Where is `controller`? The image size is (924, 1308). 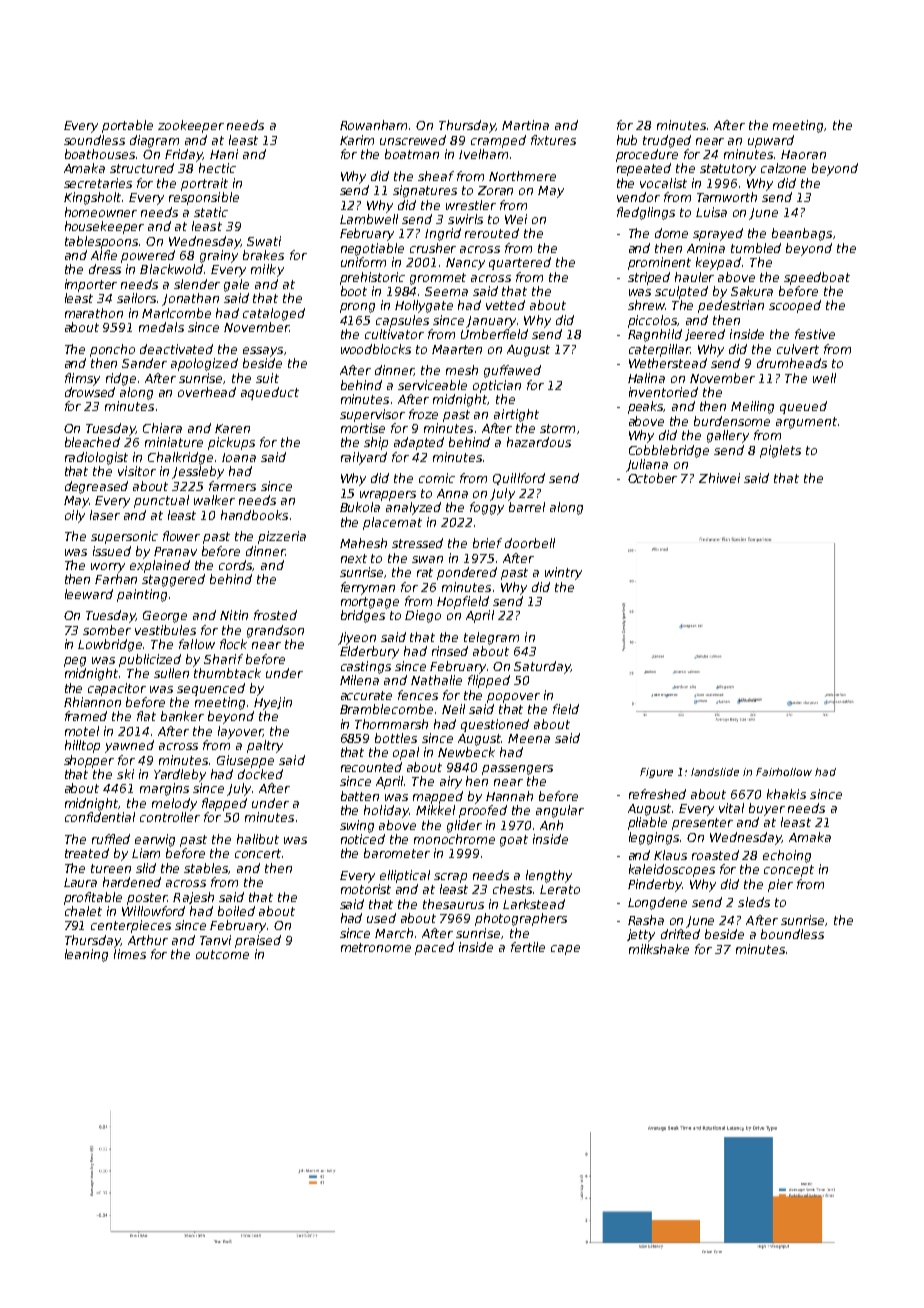 controller is located at coordinates (170, 817).
